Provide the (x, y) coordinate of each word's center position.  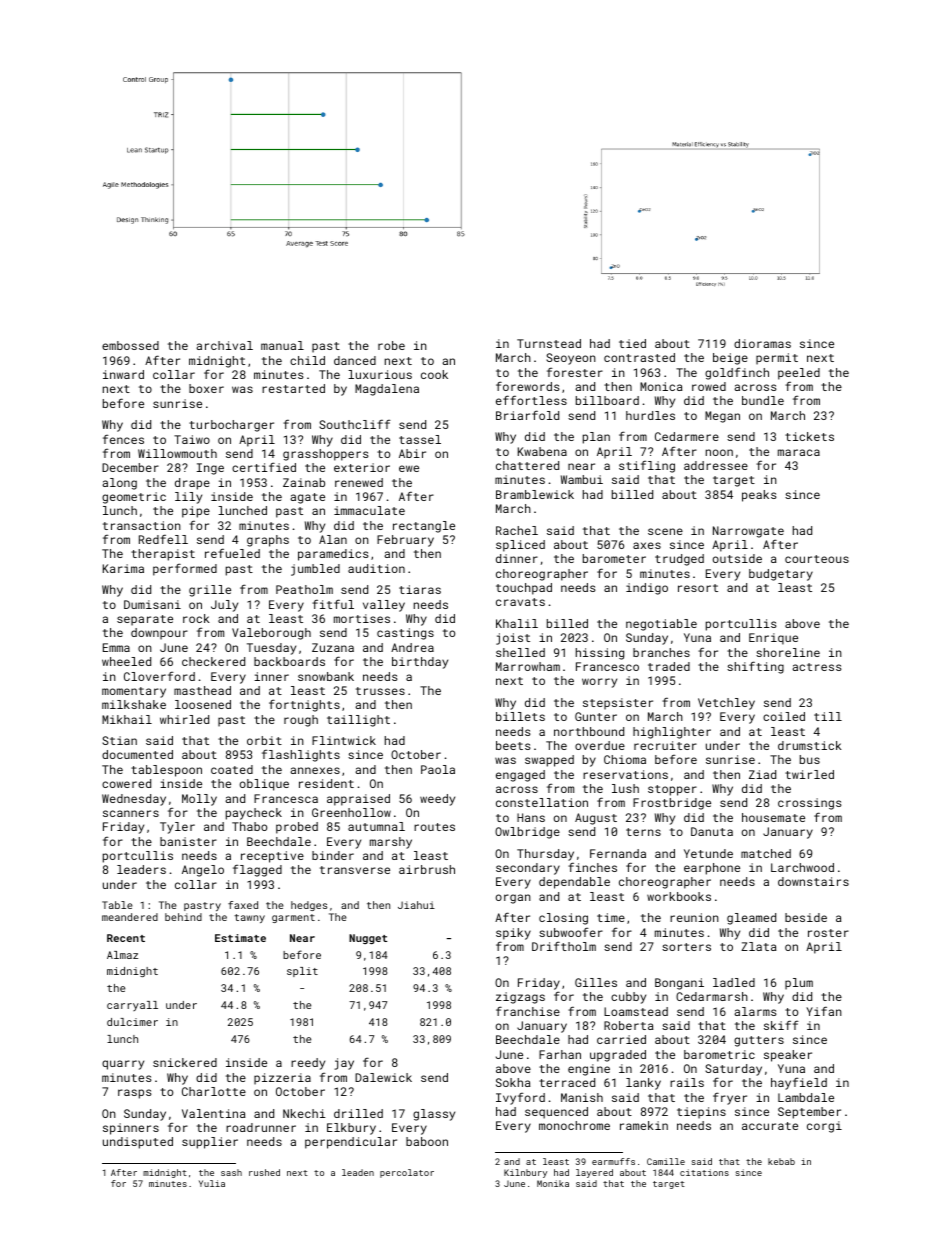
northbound (589, 731)
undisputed (138, 1143)
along (119, 484)
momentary (134, 692)
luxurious (380, 374)
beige (730, 359)
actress (817, 667)
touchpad (524, 589)
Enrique (773, 639)
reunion (694, 917)
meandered (130, 917)
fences (123, 439)
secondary (528, 869)
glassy (434, 1115)
